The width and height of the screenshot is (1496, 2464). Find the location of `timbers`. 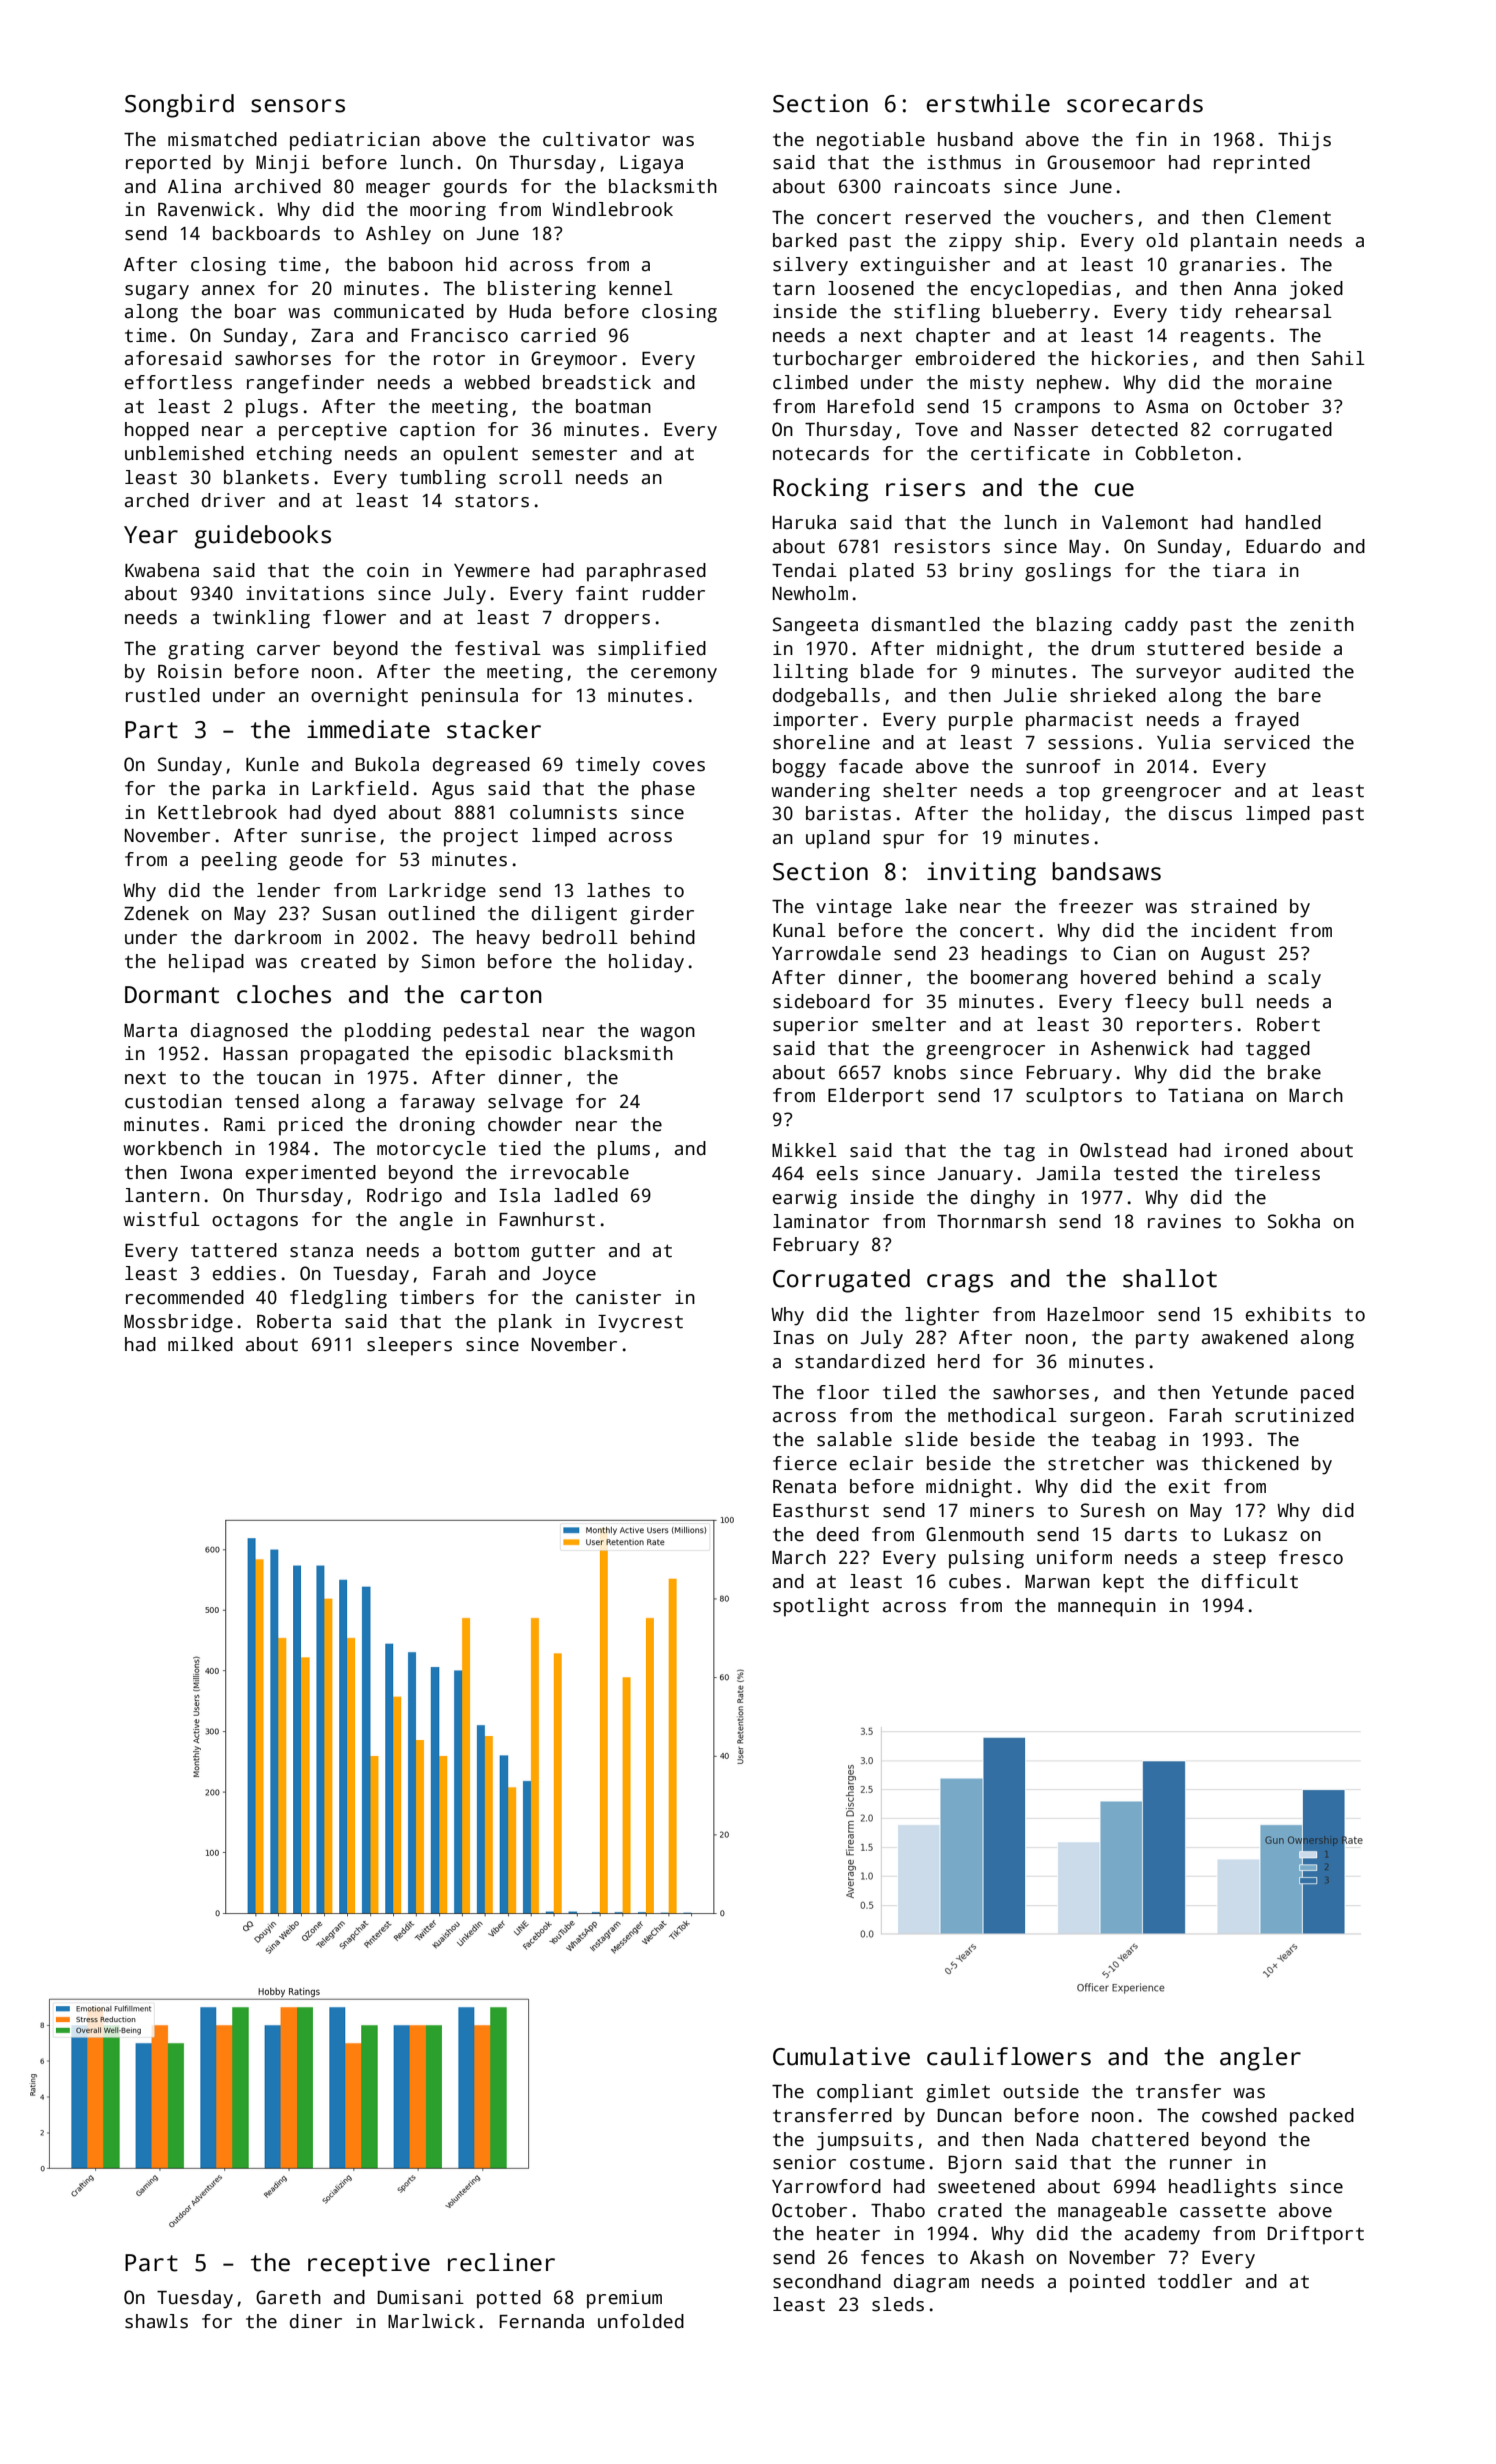

timbers is located at coordinates (437, 1297).
